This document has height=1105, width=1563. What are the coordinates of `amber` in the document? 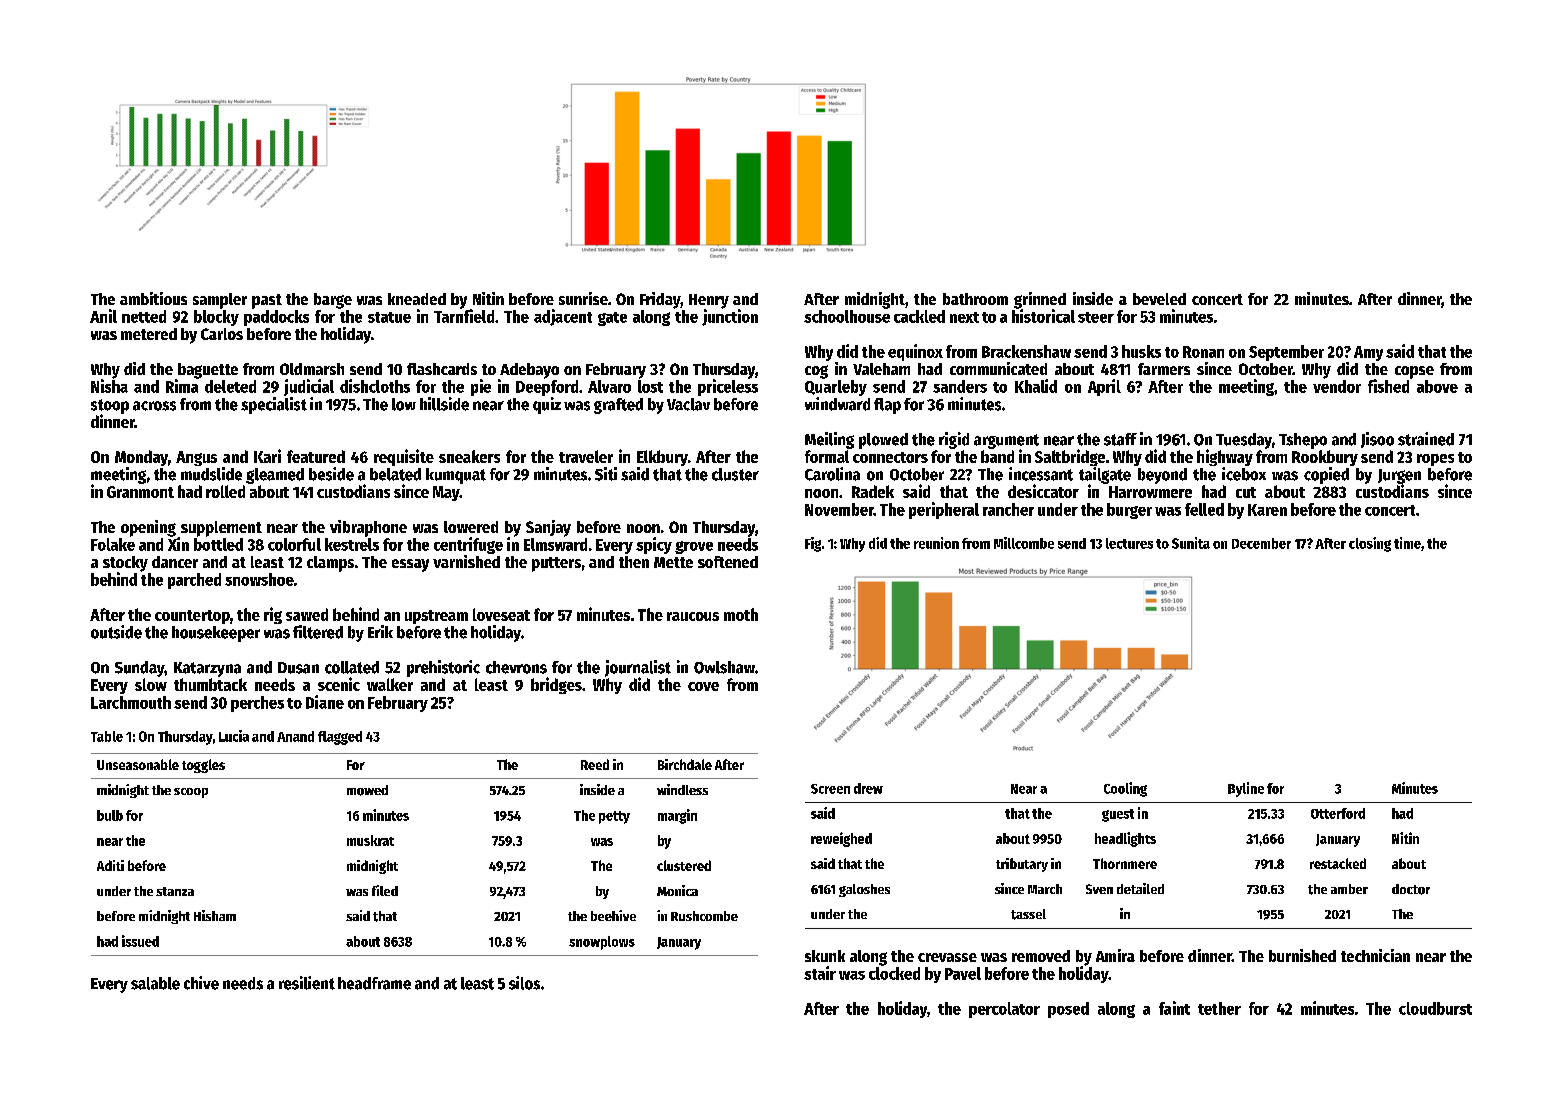 It's located at (1349, 889).
